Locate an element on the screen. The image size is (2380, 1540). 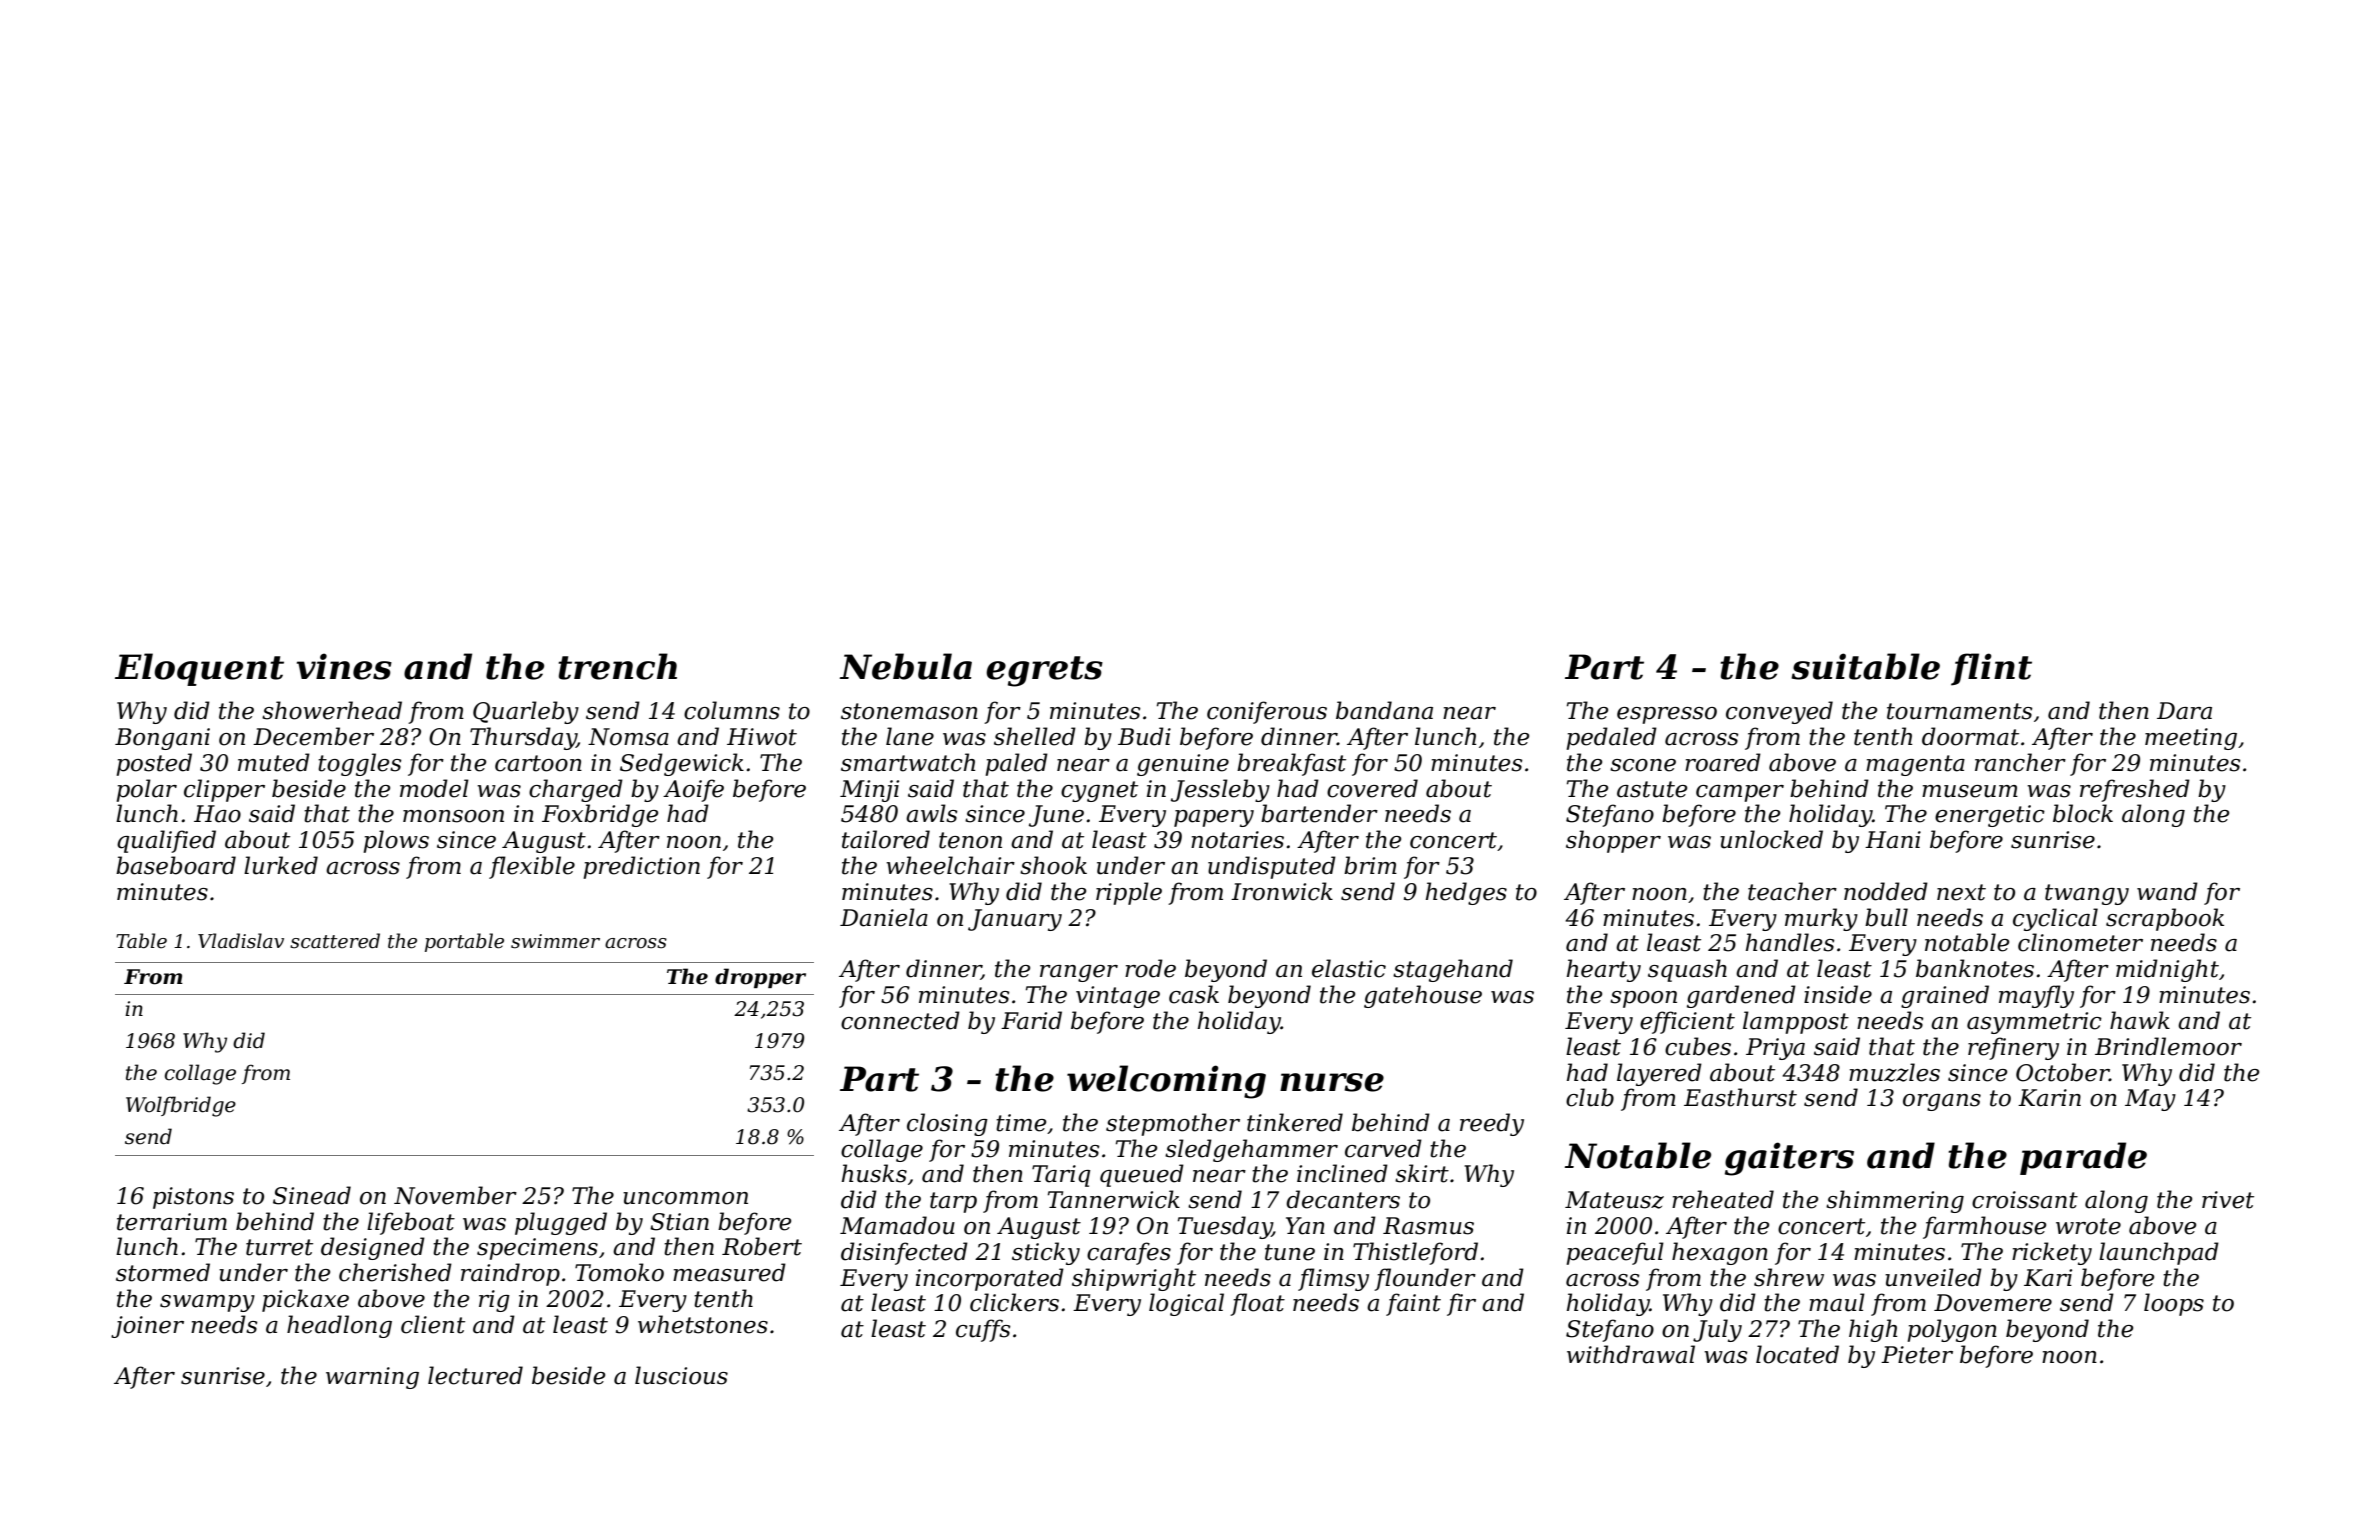
luscious is located at coordinates (681, 1375).
